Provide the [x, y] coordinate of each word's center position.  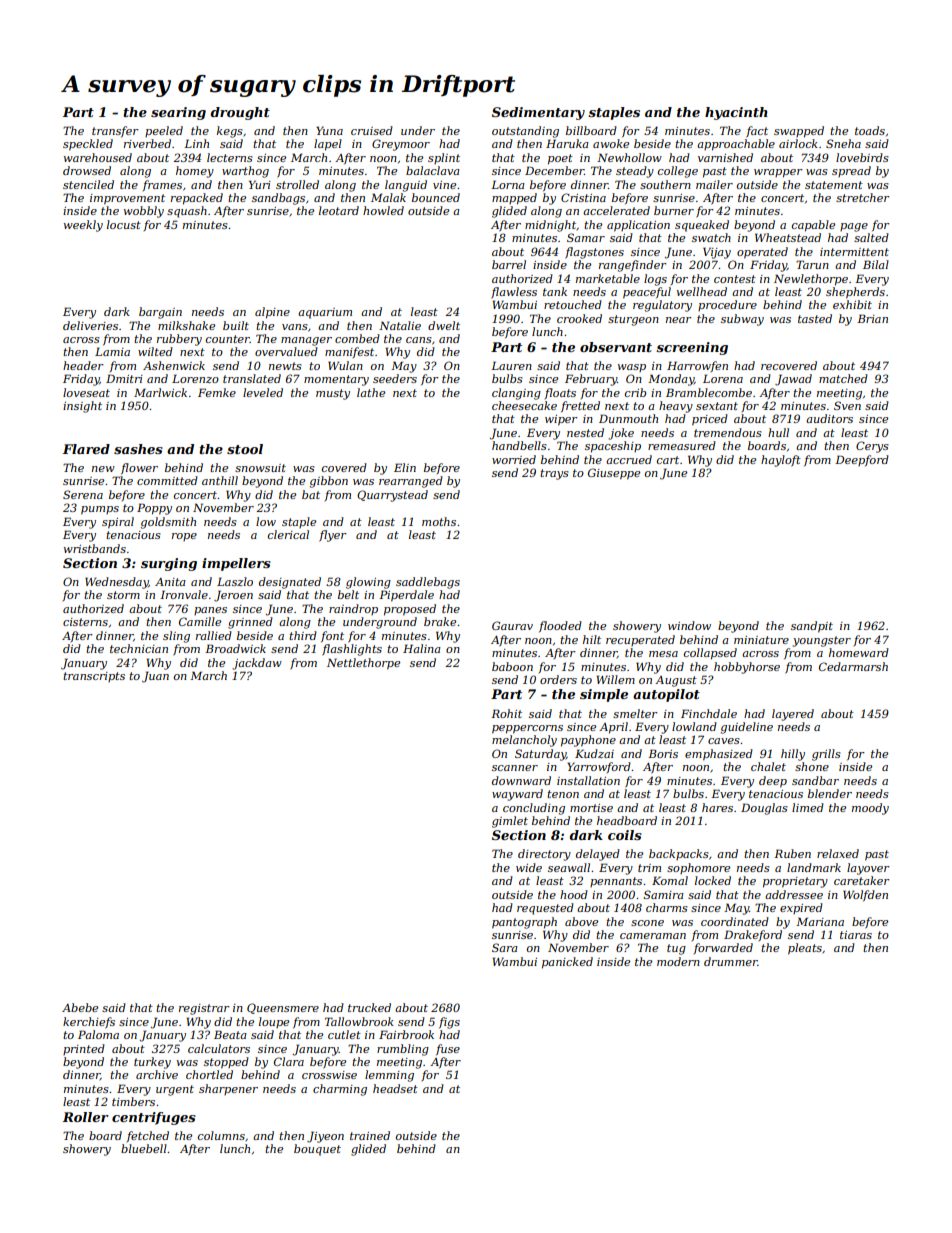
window [689, 625]
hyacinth [736, 113]
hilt [592, 639]
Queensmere [283, 1008]
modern [678, 961]
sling [176, 637]
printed [84, 1049]
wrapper [778, 173]
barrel [509, 264]
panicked [567, 963]
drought [240, 113]
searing [178, 113]
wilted [155, 351]
